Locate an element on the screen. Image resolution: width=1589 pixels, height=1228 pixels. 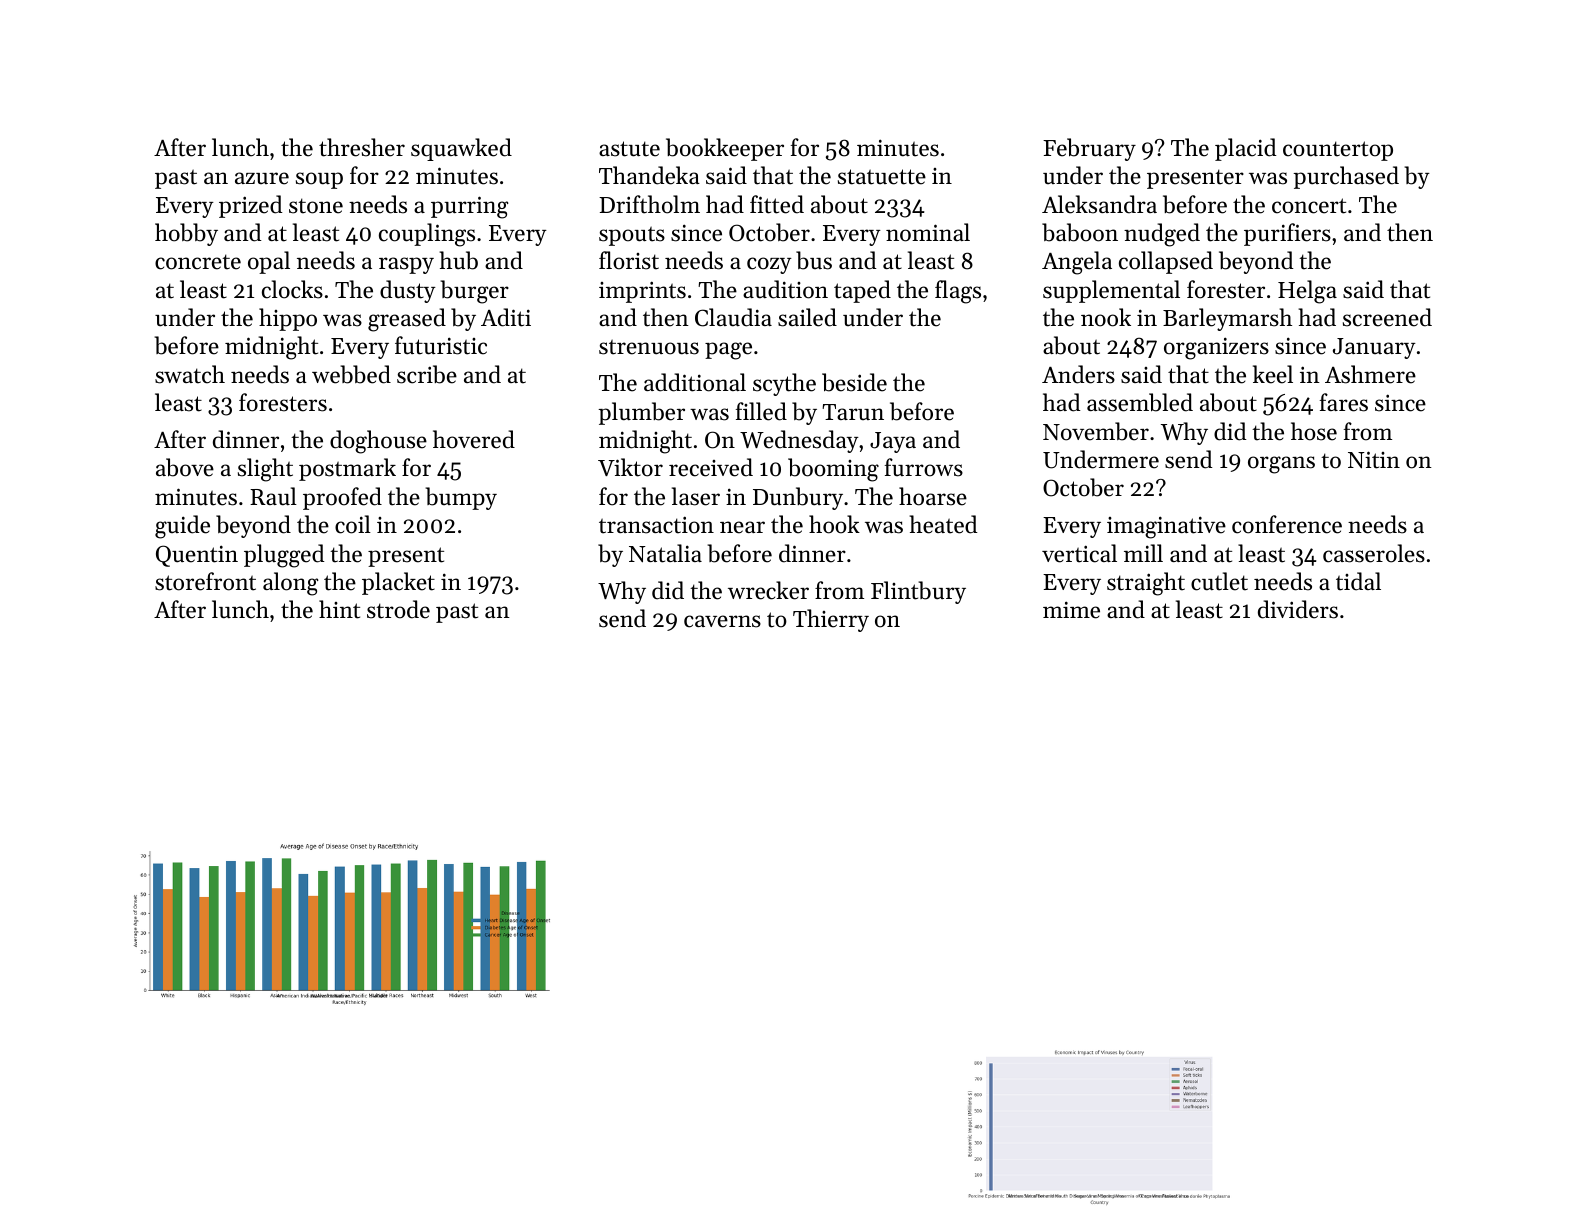
Angela is located at coordinates (1077, 263).
